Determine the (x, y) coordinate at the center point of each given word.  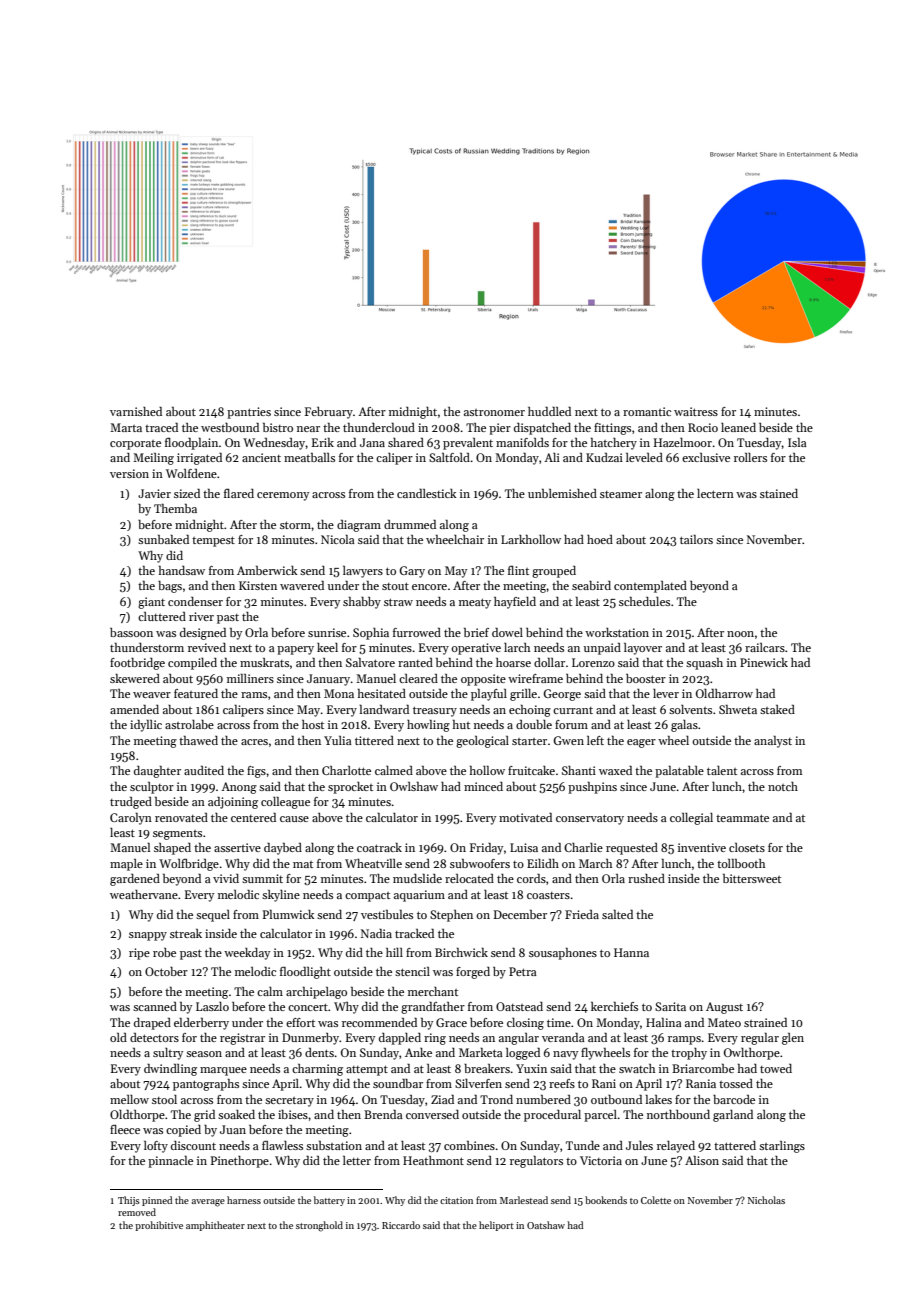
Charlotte (346, 770)
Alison (702, 1160)
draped (152, 1024)
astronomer (494, 412)
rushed (646, 878)
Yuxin (531, 1068)
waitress (696, 411)
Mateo (724, 1022)
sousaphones (563, 954)
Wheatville (373, 863)
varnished (136, 411)
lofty (156, 1147)
